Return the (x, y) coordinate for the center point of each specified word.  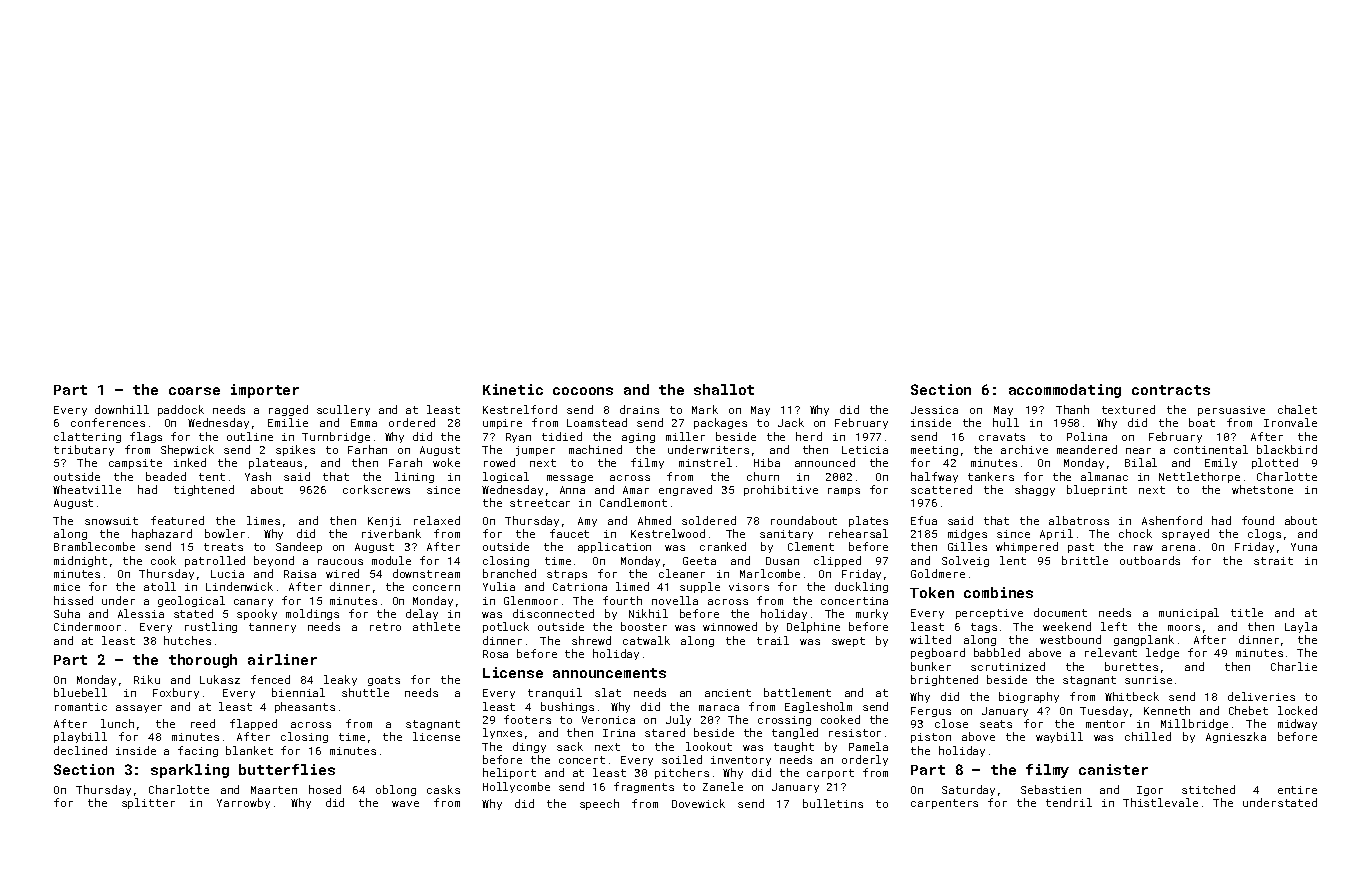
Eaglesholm (818, 707)
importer (265, 391)
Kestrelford (520, 409)
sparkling (190, 771)
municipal (1189, 613)
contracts (1171, 390)
